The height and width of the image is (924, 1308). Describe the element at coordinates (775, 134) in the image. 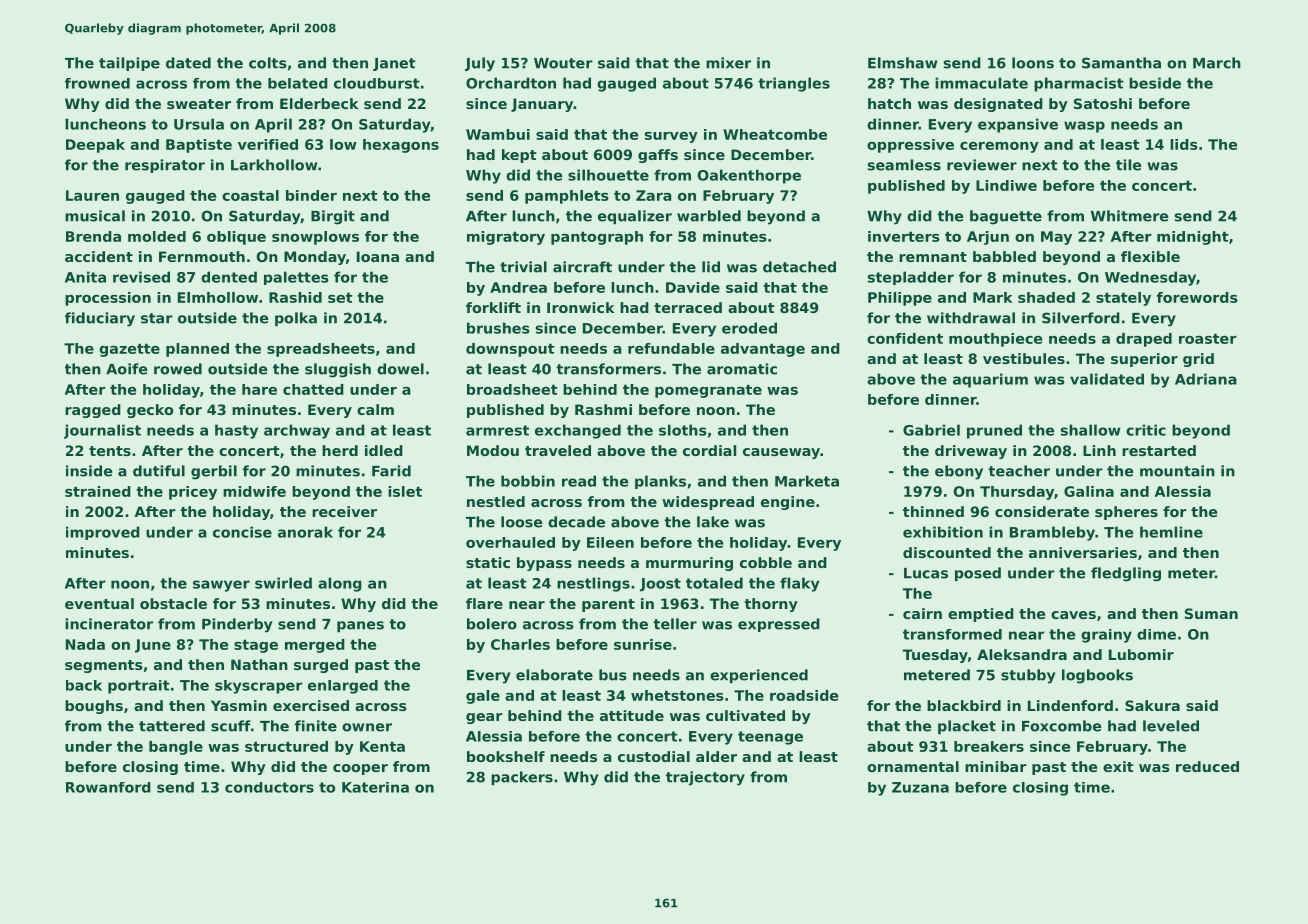

I see `Wheatcombe` at that location.
